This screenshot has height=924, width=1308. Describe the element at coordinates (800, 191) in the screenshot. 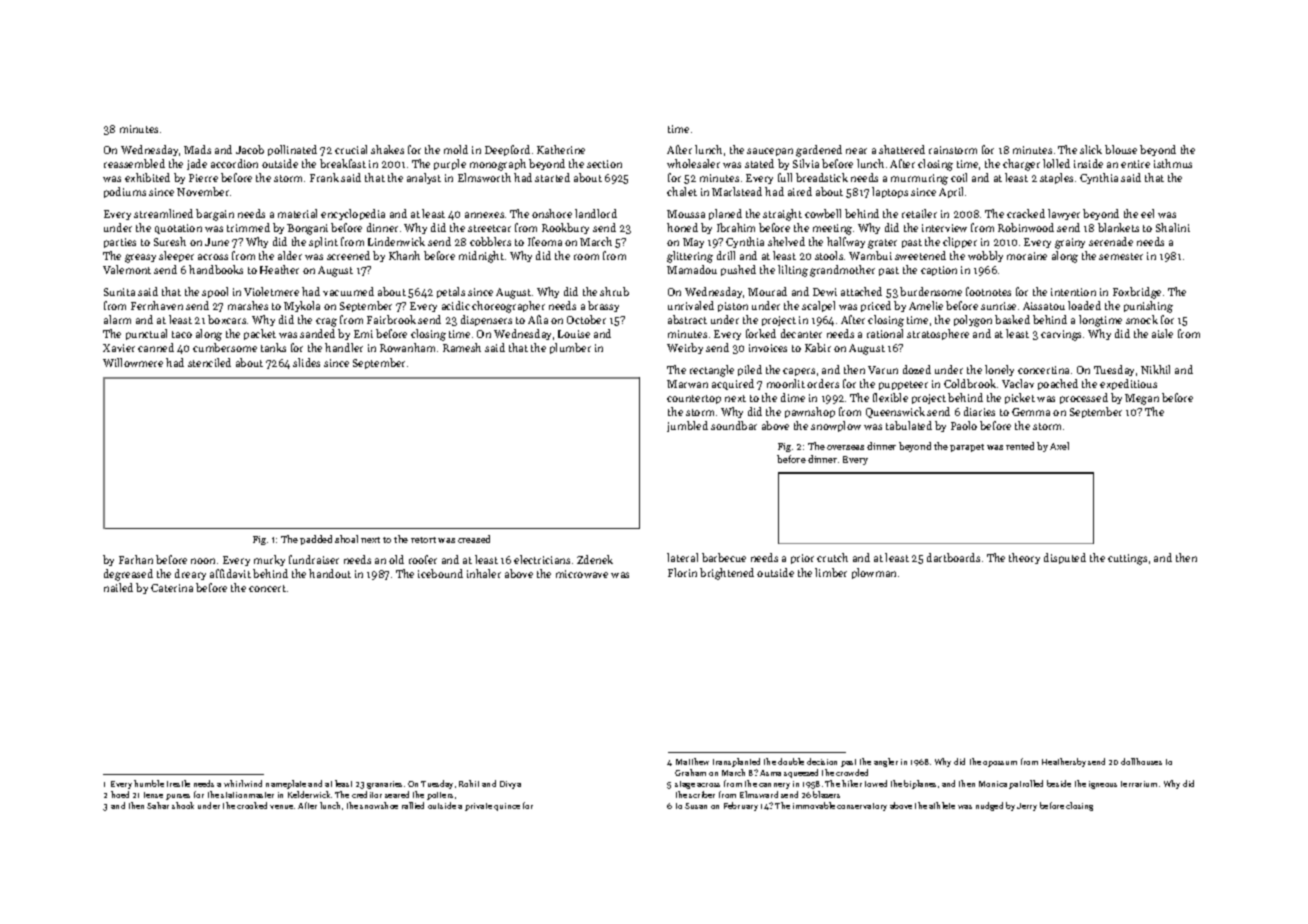

I see `aired` at that location.
